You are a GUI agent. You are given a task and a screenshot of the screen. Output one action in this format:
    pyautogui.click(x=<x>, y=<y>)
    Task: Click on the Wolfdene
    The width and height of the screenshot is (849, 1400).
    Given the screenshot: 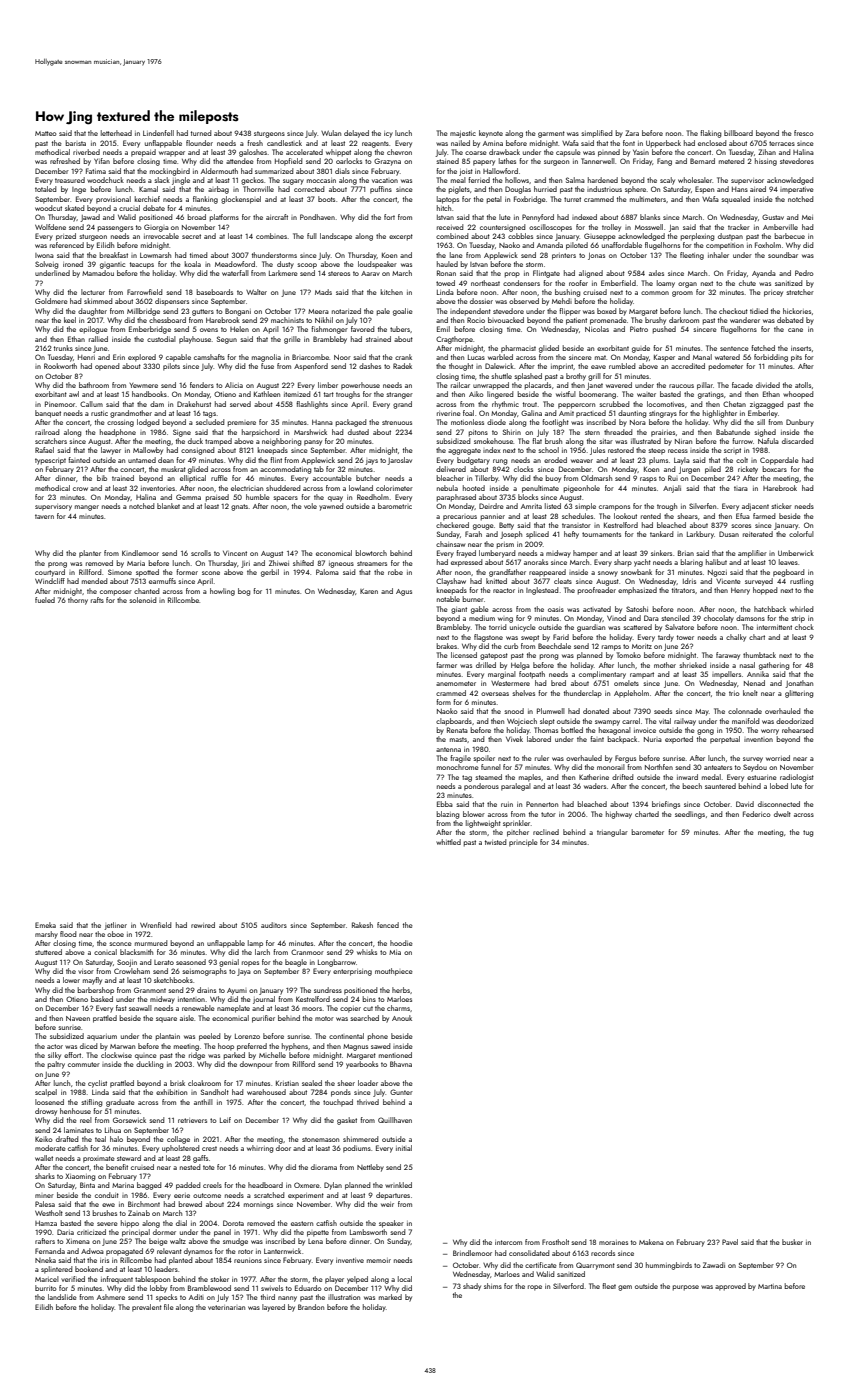 What is the action you would take?
    pyautogui.click(x=50, y=227)
